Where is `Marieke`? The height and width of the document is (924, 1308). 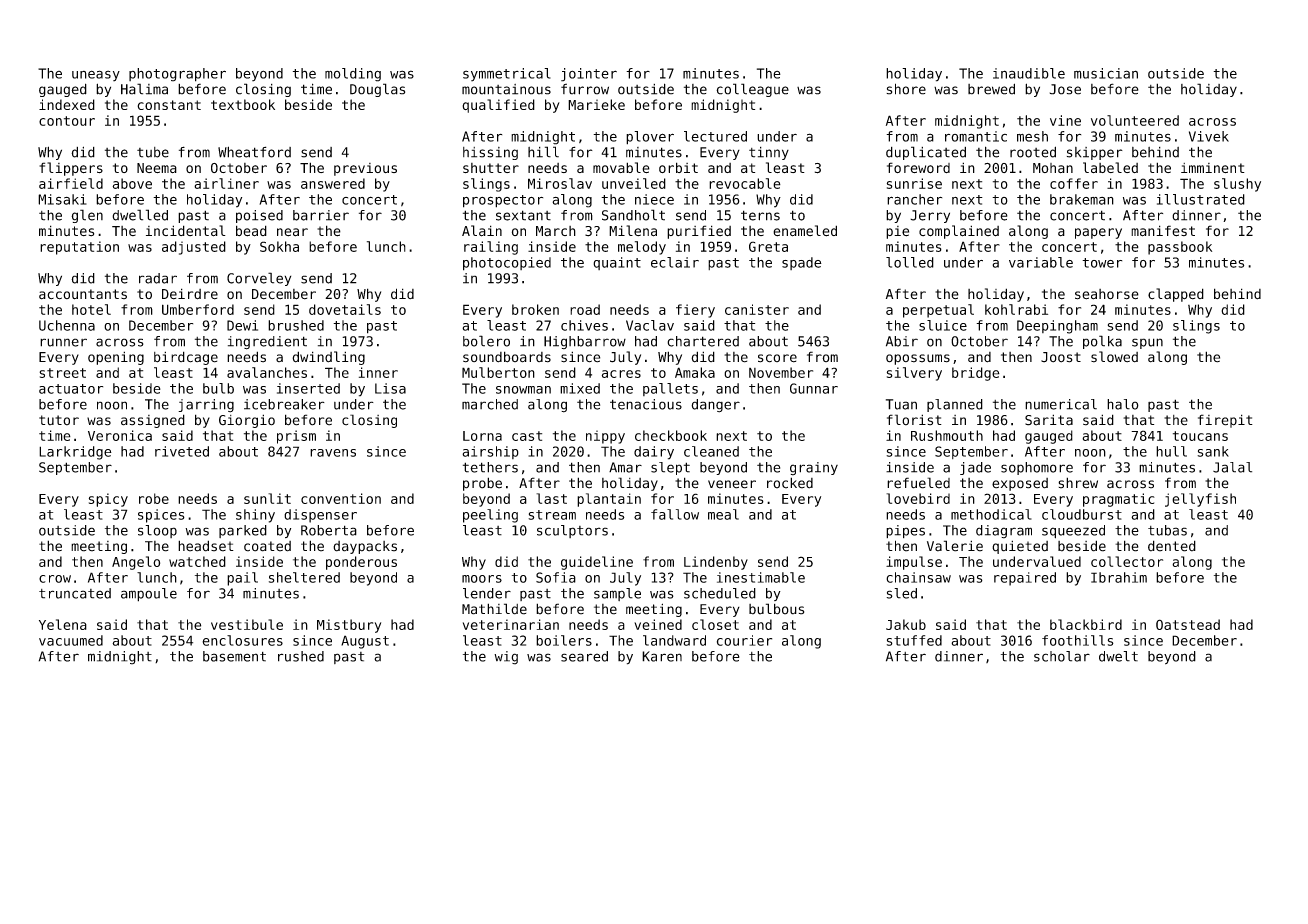 Marieke is located at coordinates (596, 104).
